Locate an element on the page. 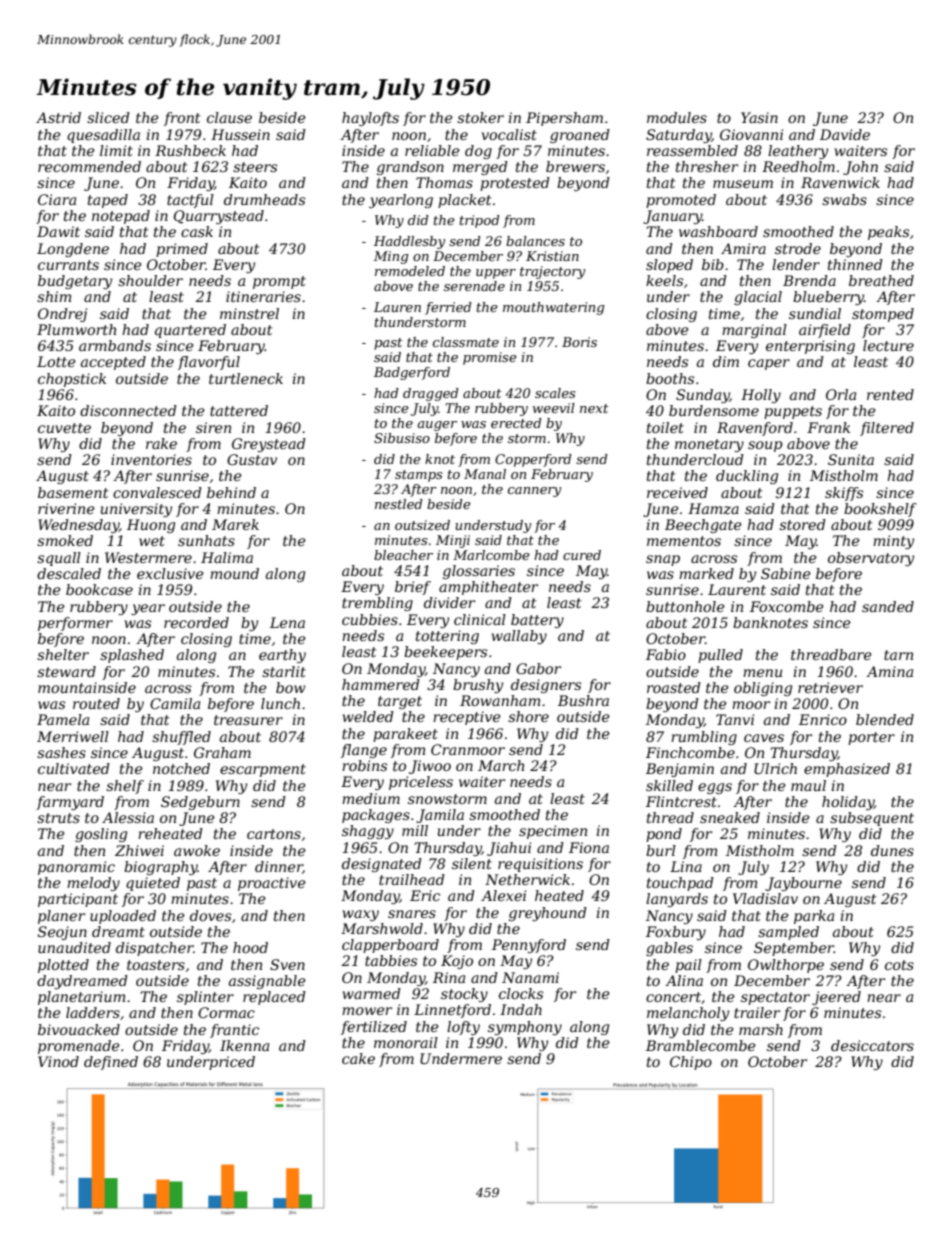 This document has height=1233, width=952. Astrid is located at coordinates (58, 117).
